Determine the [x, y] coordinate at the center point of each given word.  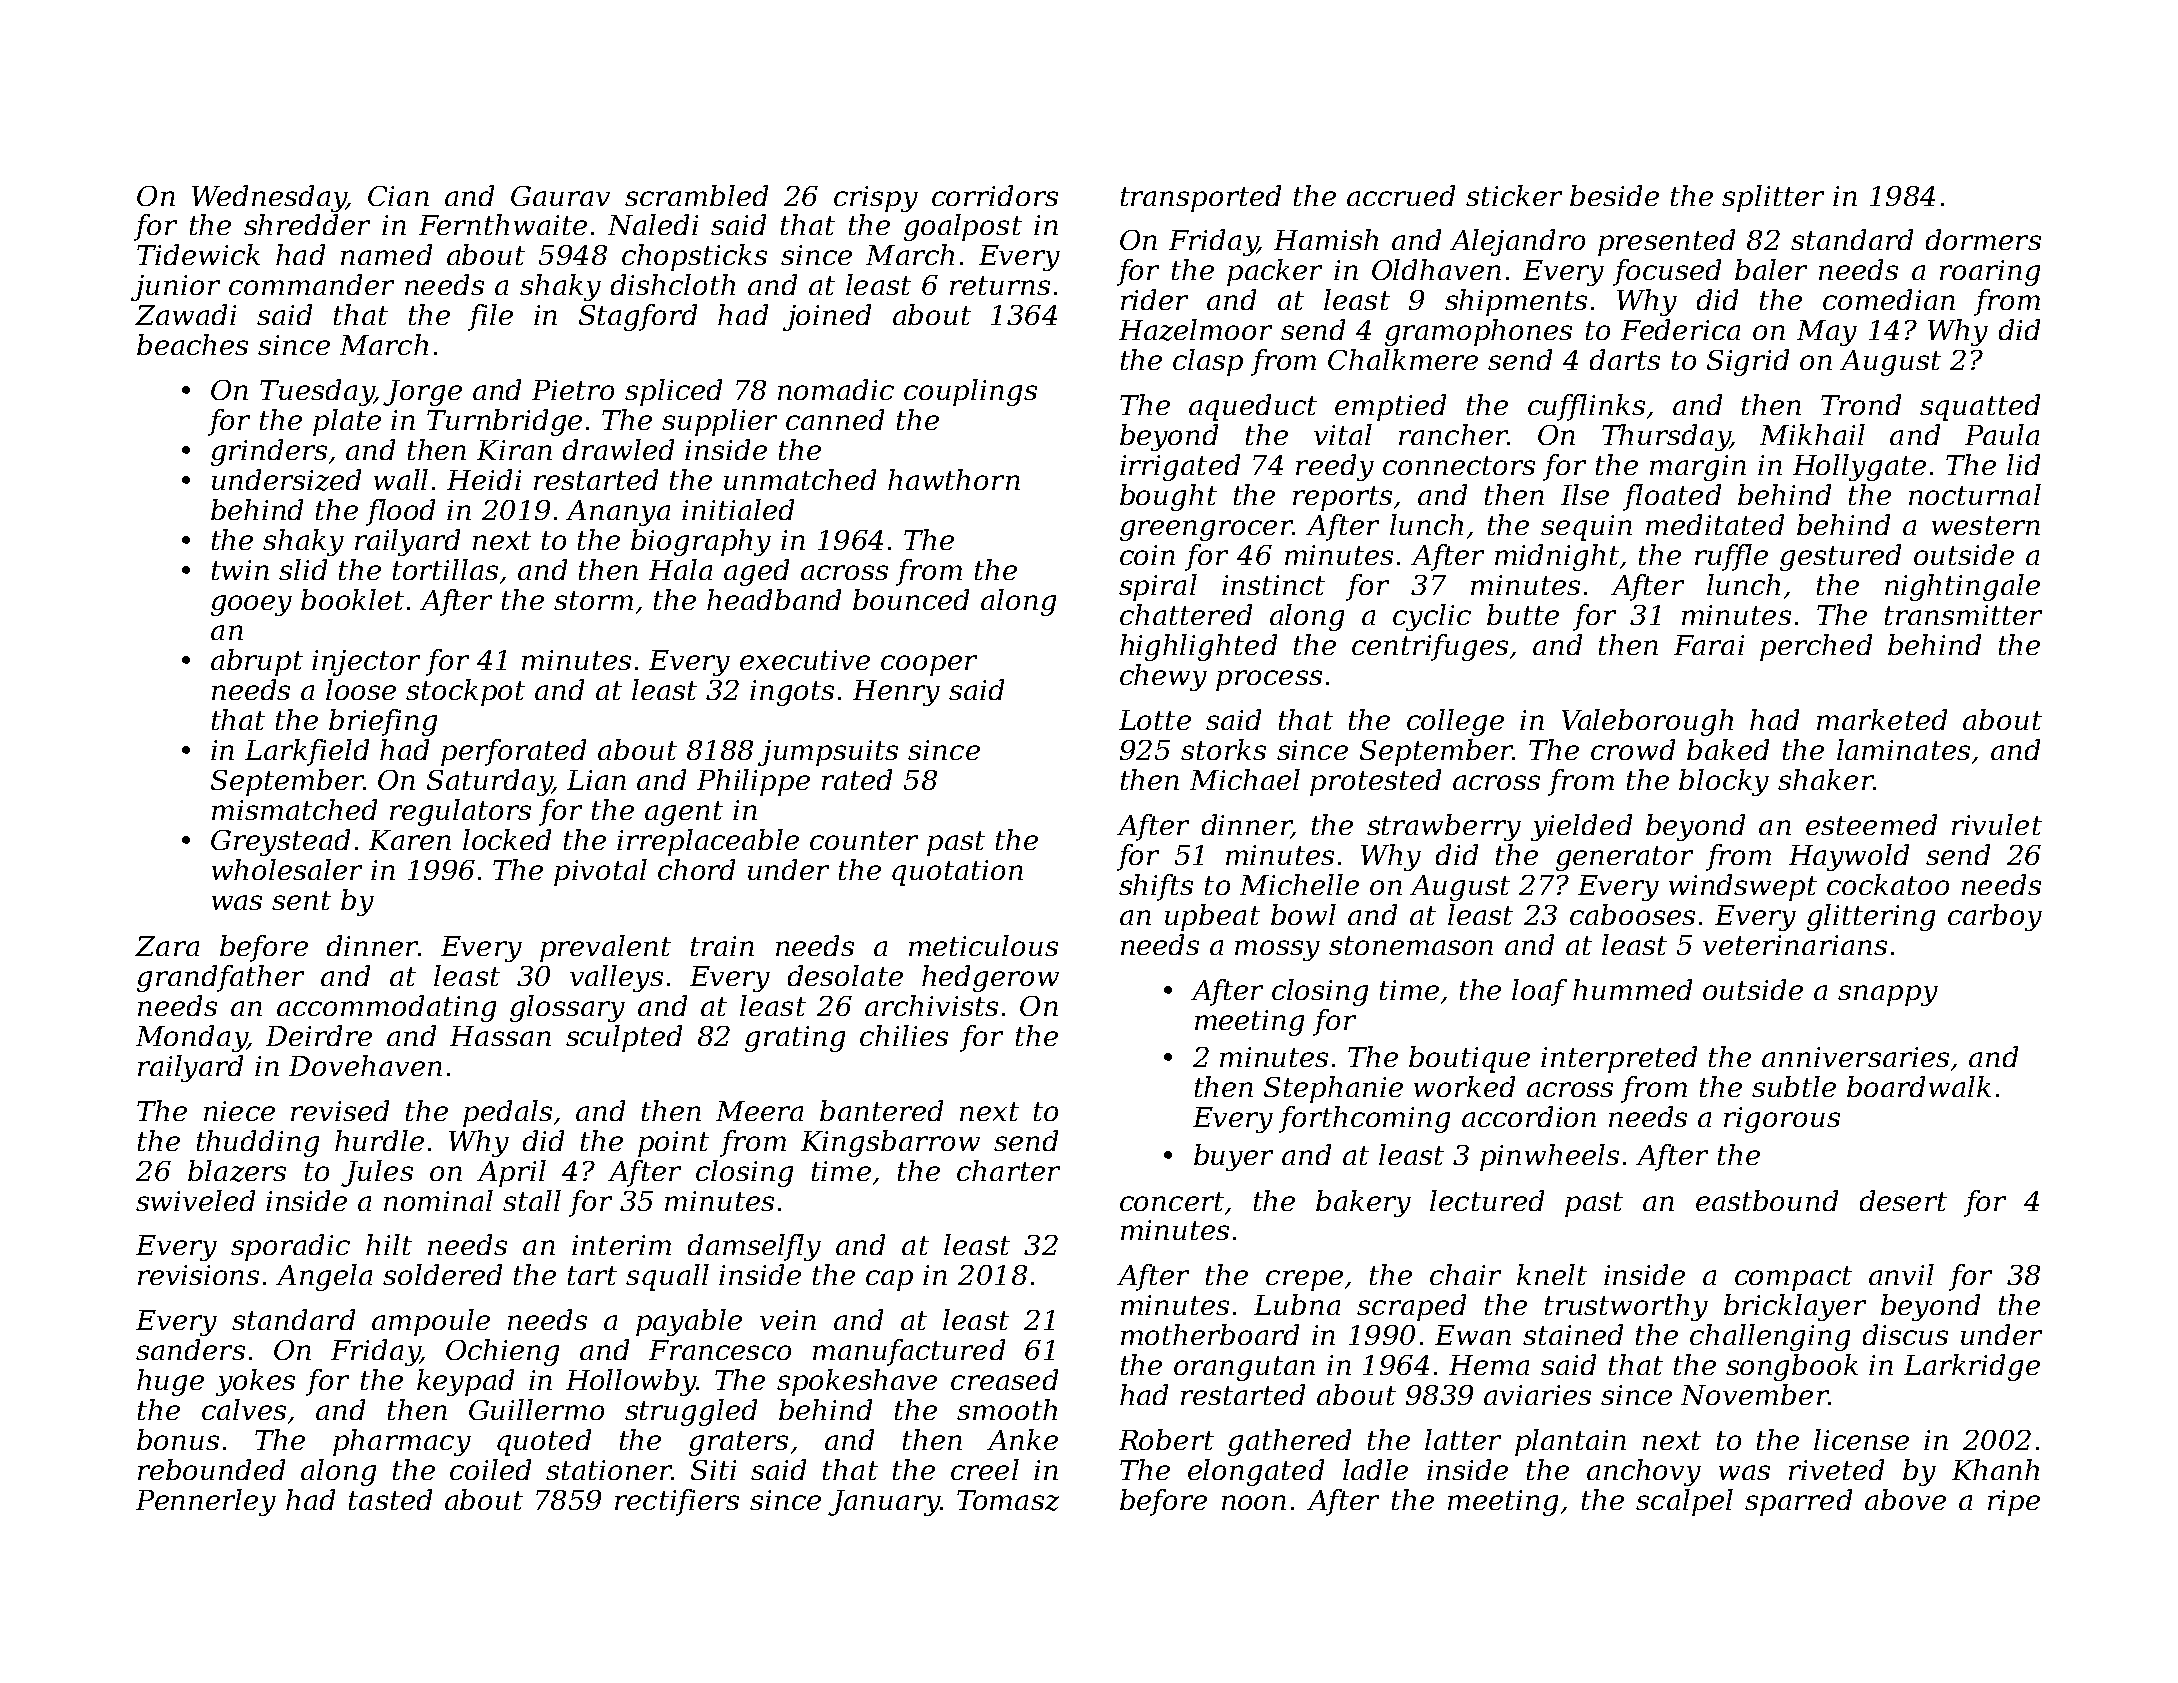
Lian [596, 780]
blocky [1724, 782]
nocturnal [1975, 494]
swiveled [195, 1200]
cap [889, 1280]
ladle [1375, 1469]
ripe [2014, 1503]
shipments [1516, 302]
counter [864, 840]
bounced [911, 599]
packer [1274, 272]
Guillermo [536, 1409]
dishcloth [673, 284]
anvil [1901, 1274]
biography [701, 542]
